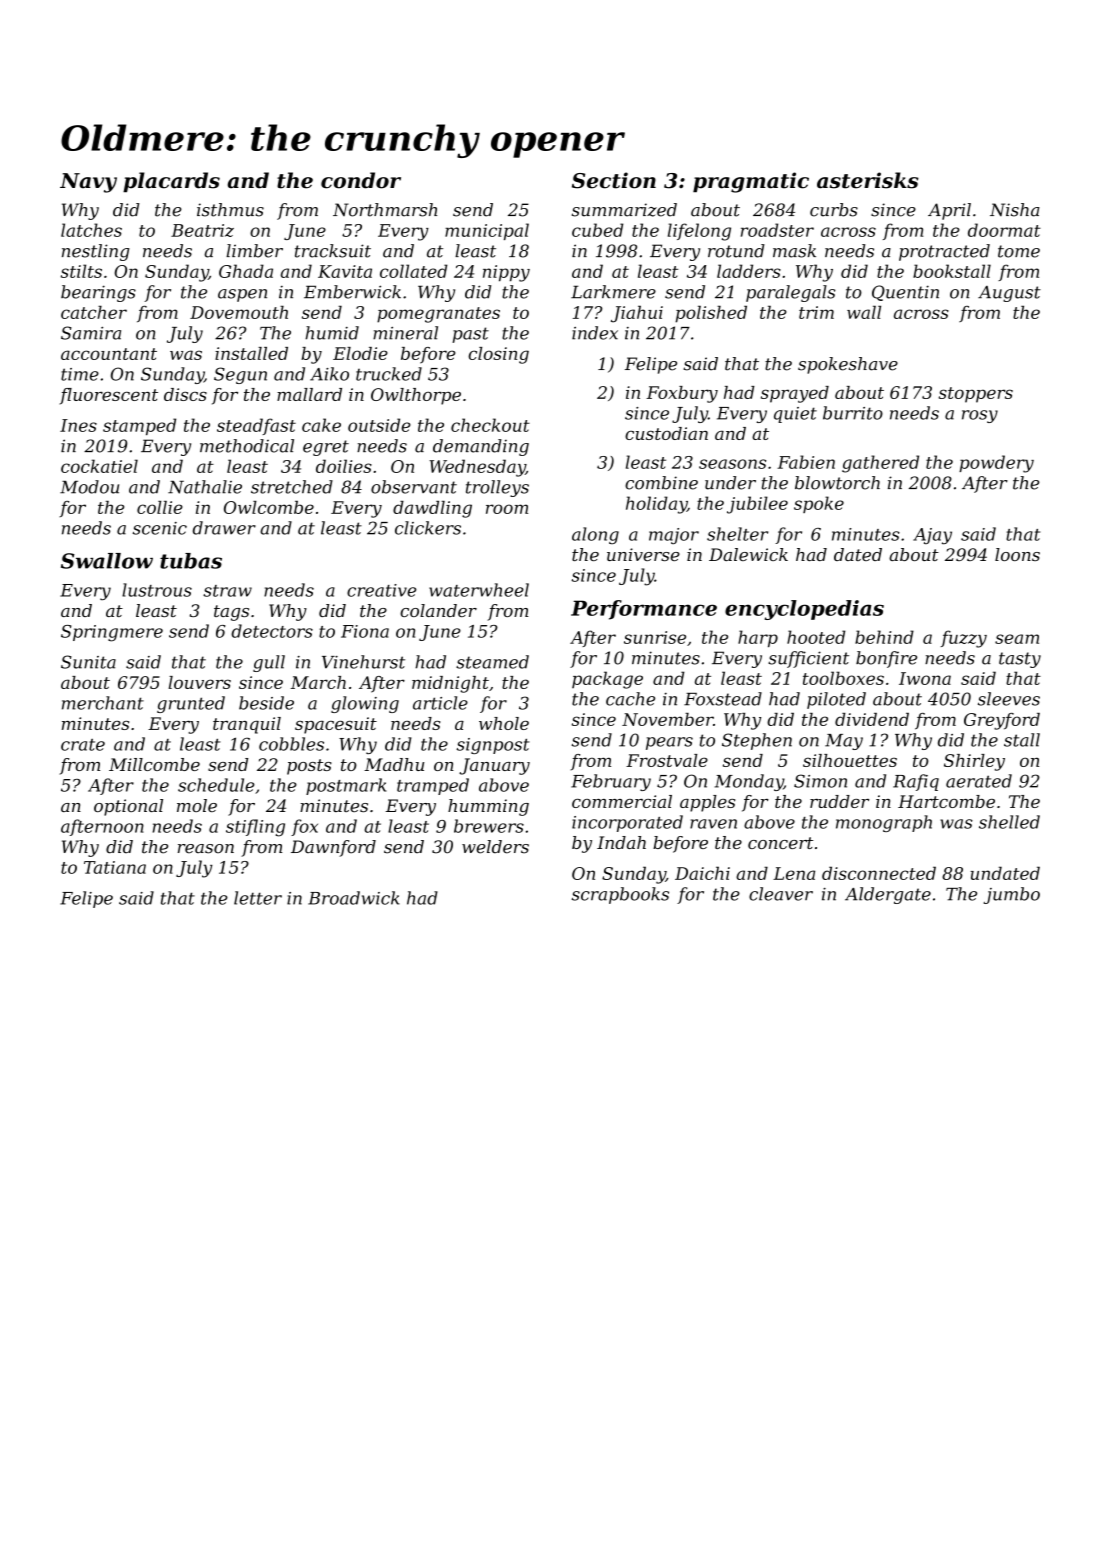 The width and height of the document is (1101, 1557). Describe the element at coordinates (139, 426) in the document. I see `stamped` at that location.
